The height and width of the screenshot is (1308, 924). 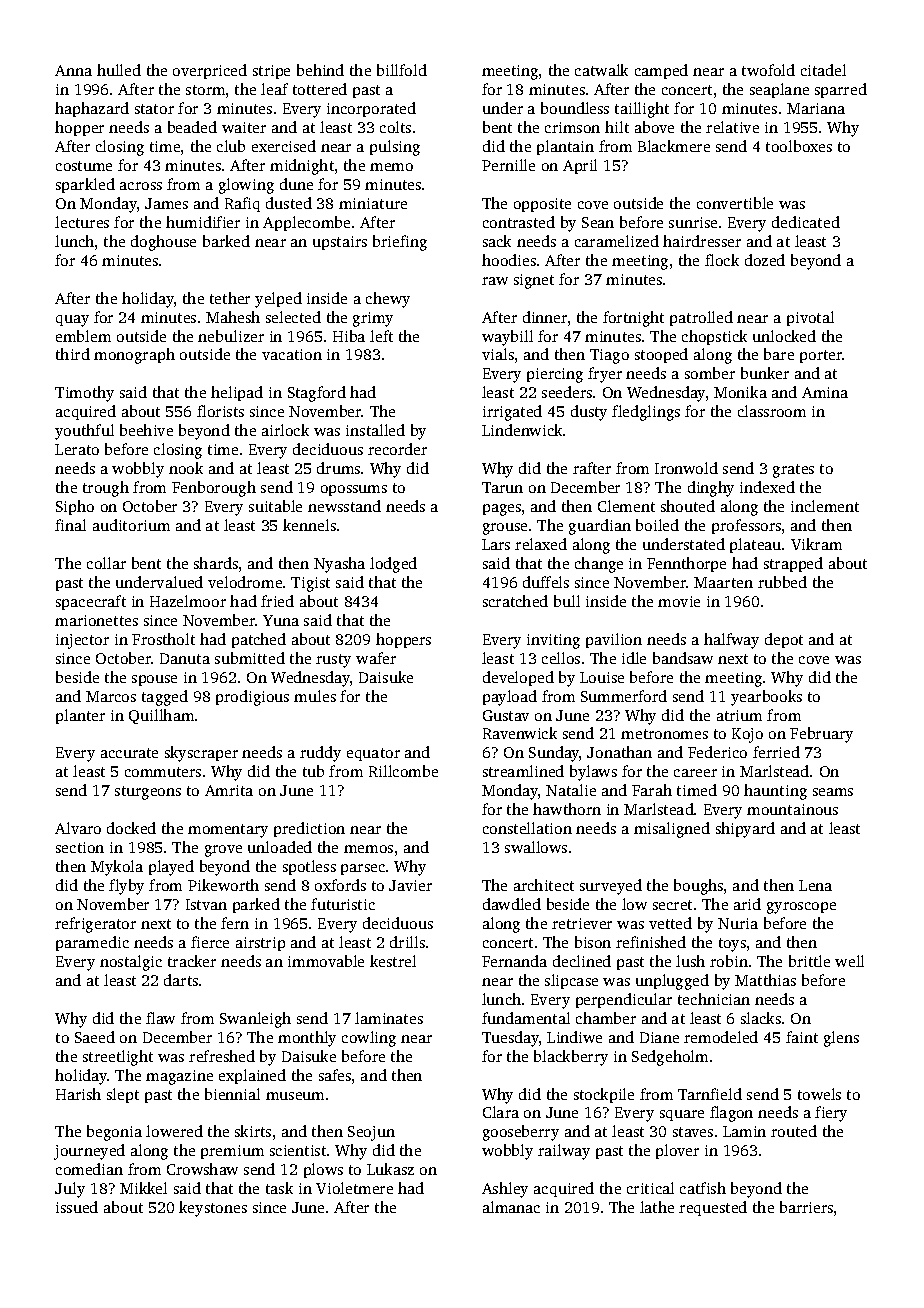 I want to click on Rillcombe, so click(x=403, y=771).
